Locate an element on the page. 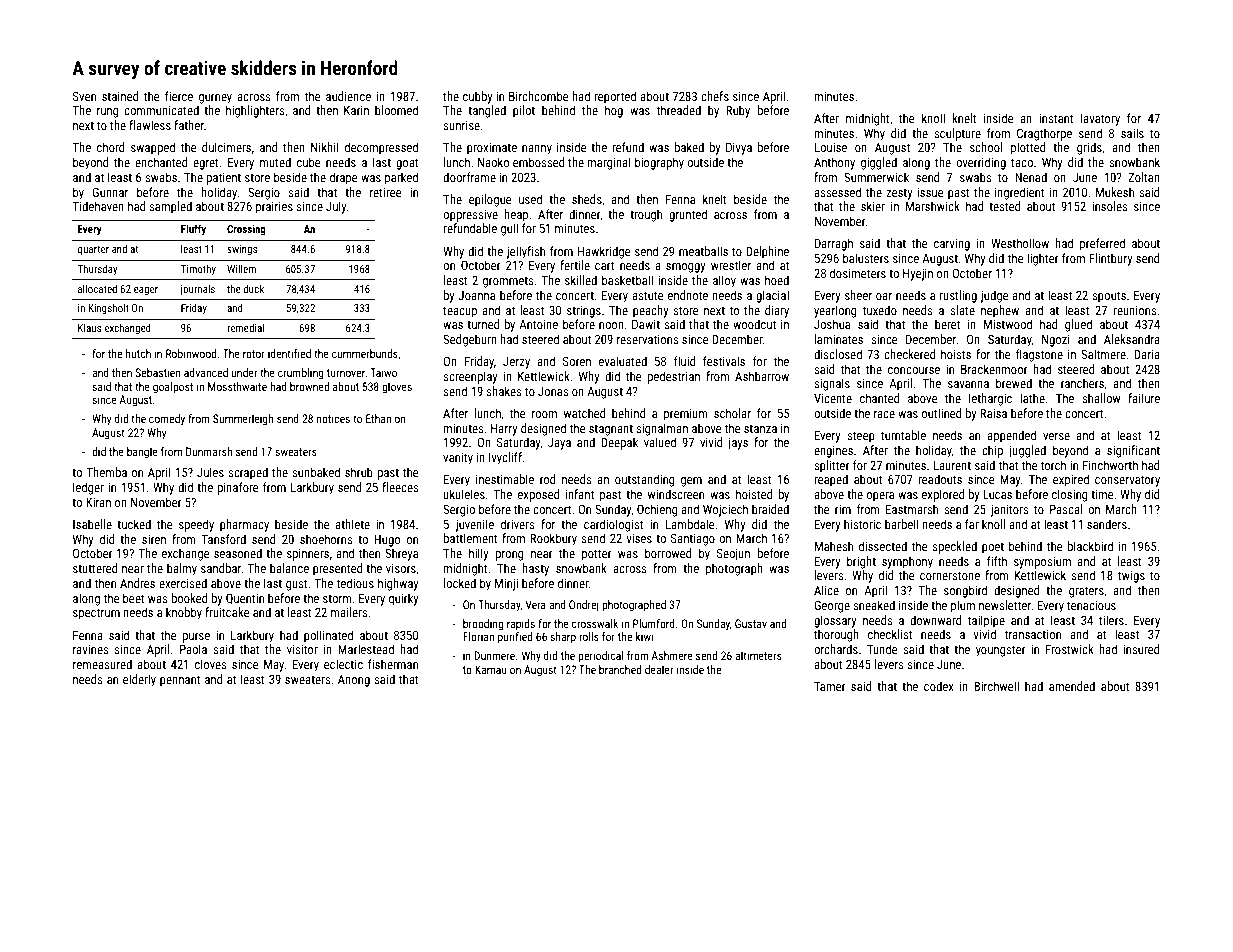  cardiologist is located at coordinates (613, 525).
